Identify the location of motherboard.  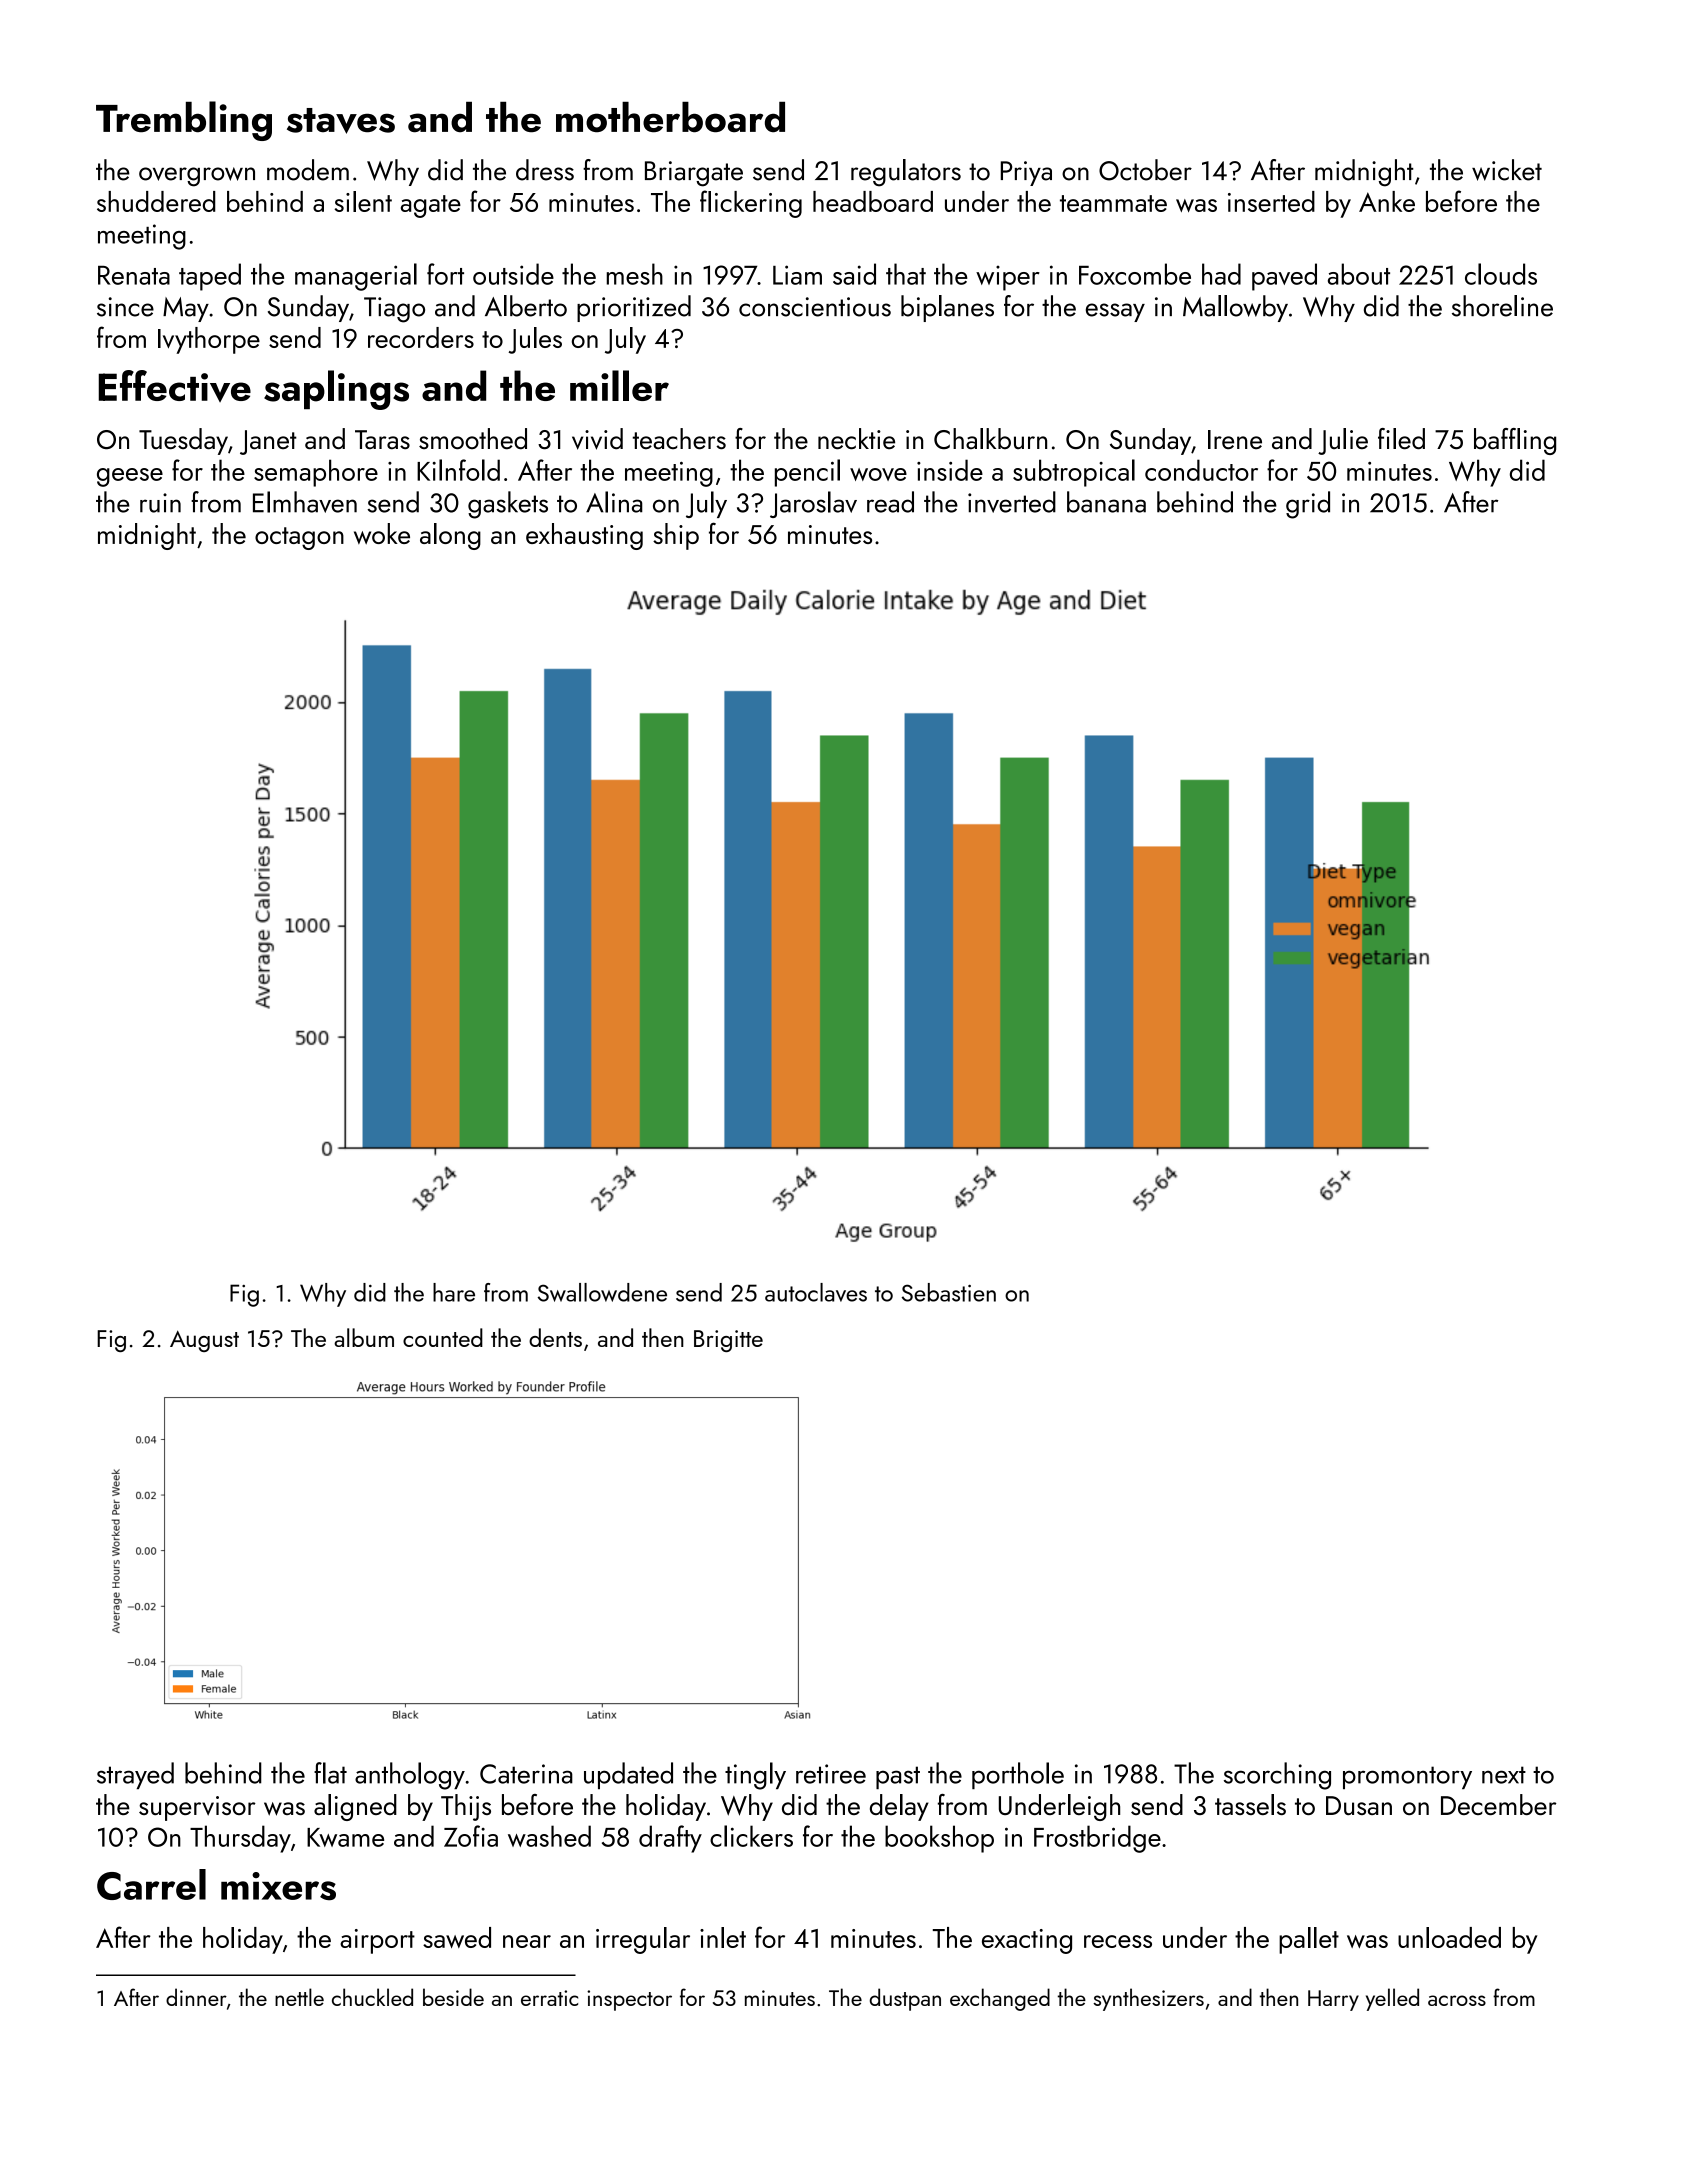
(670, 117).
